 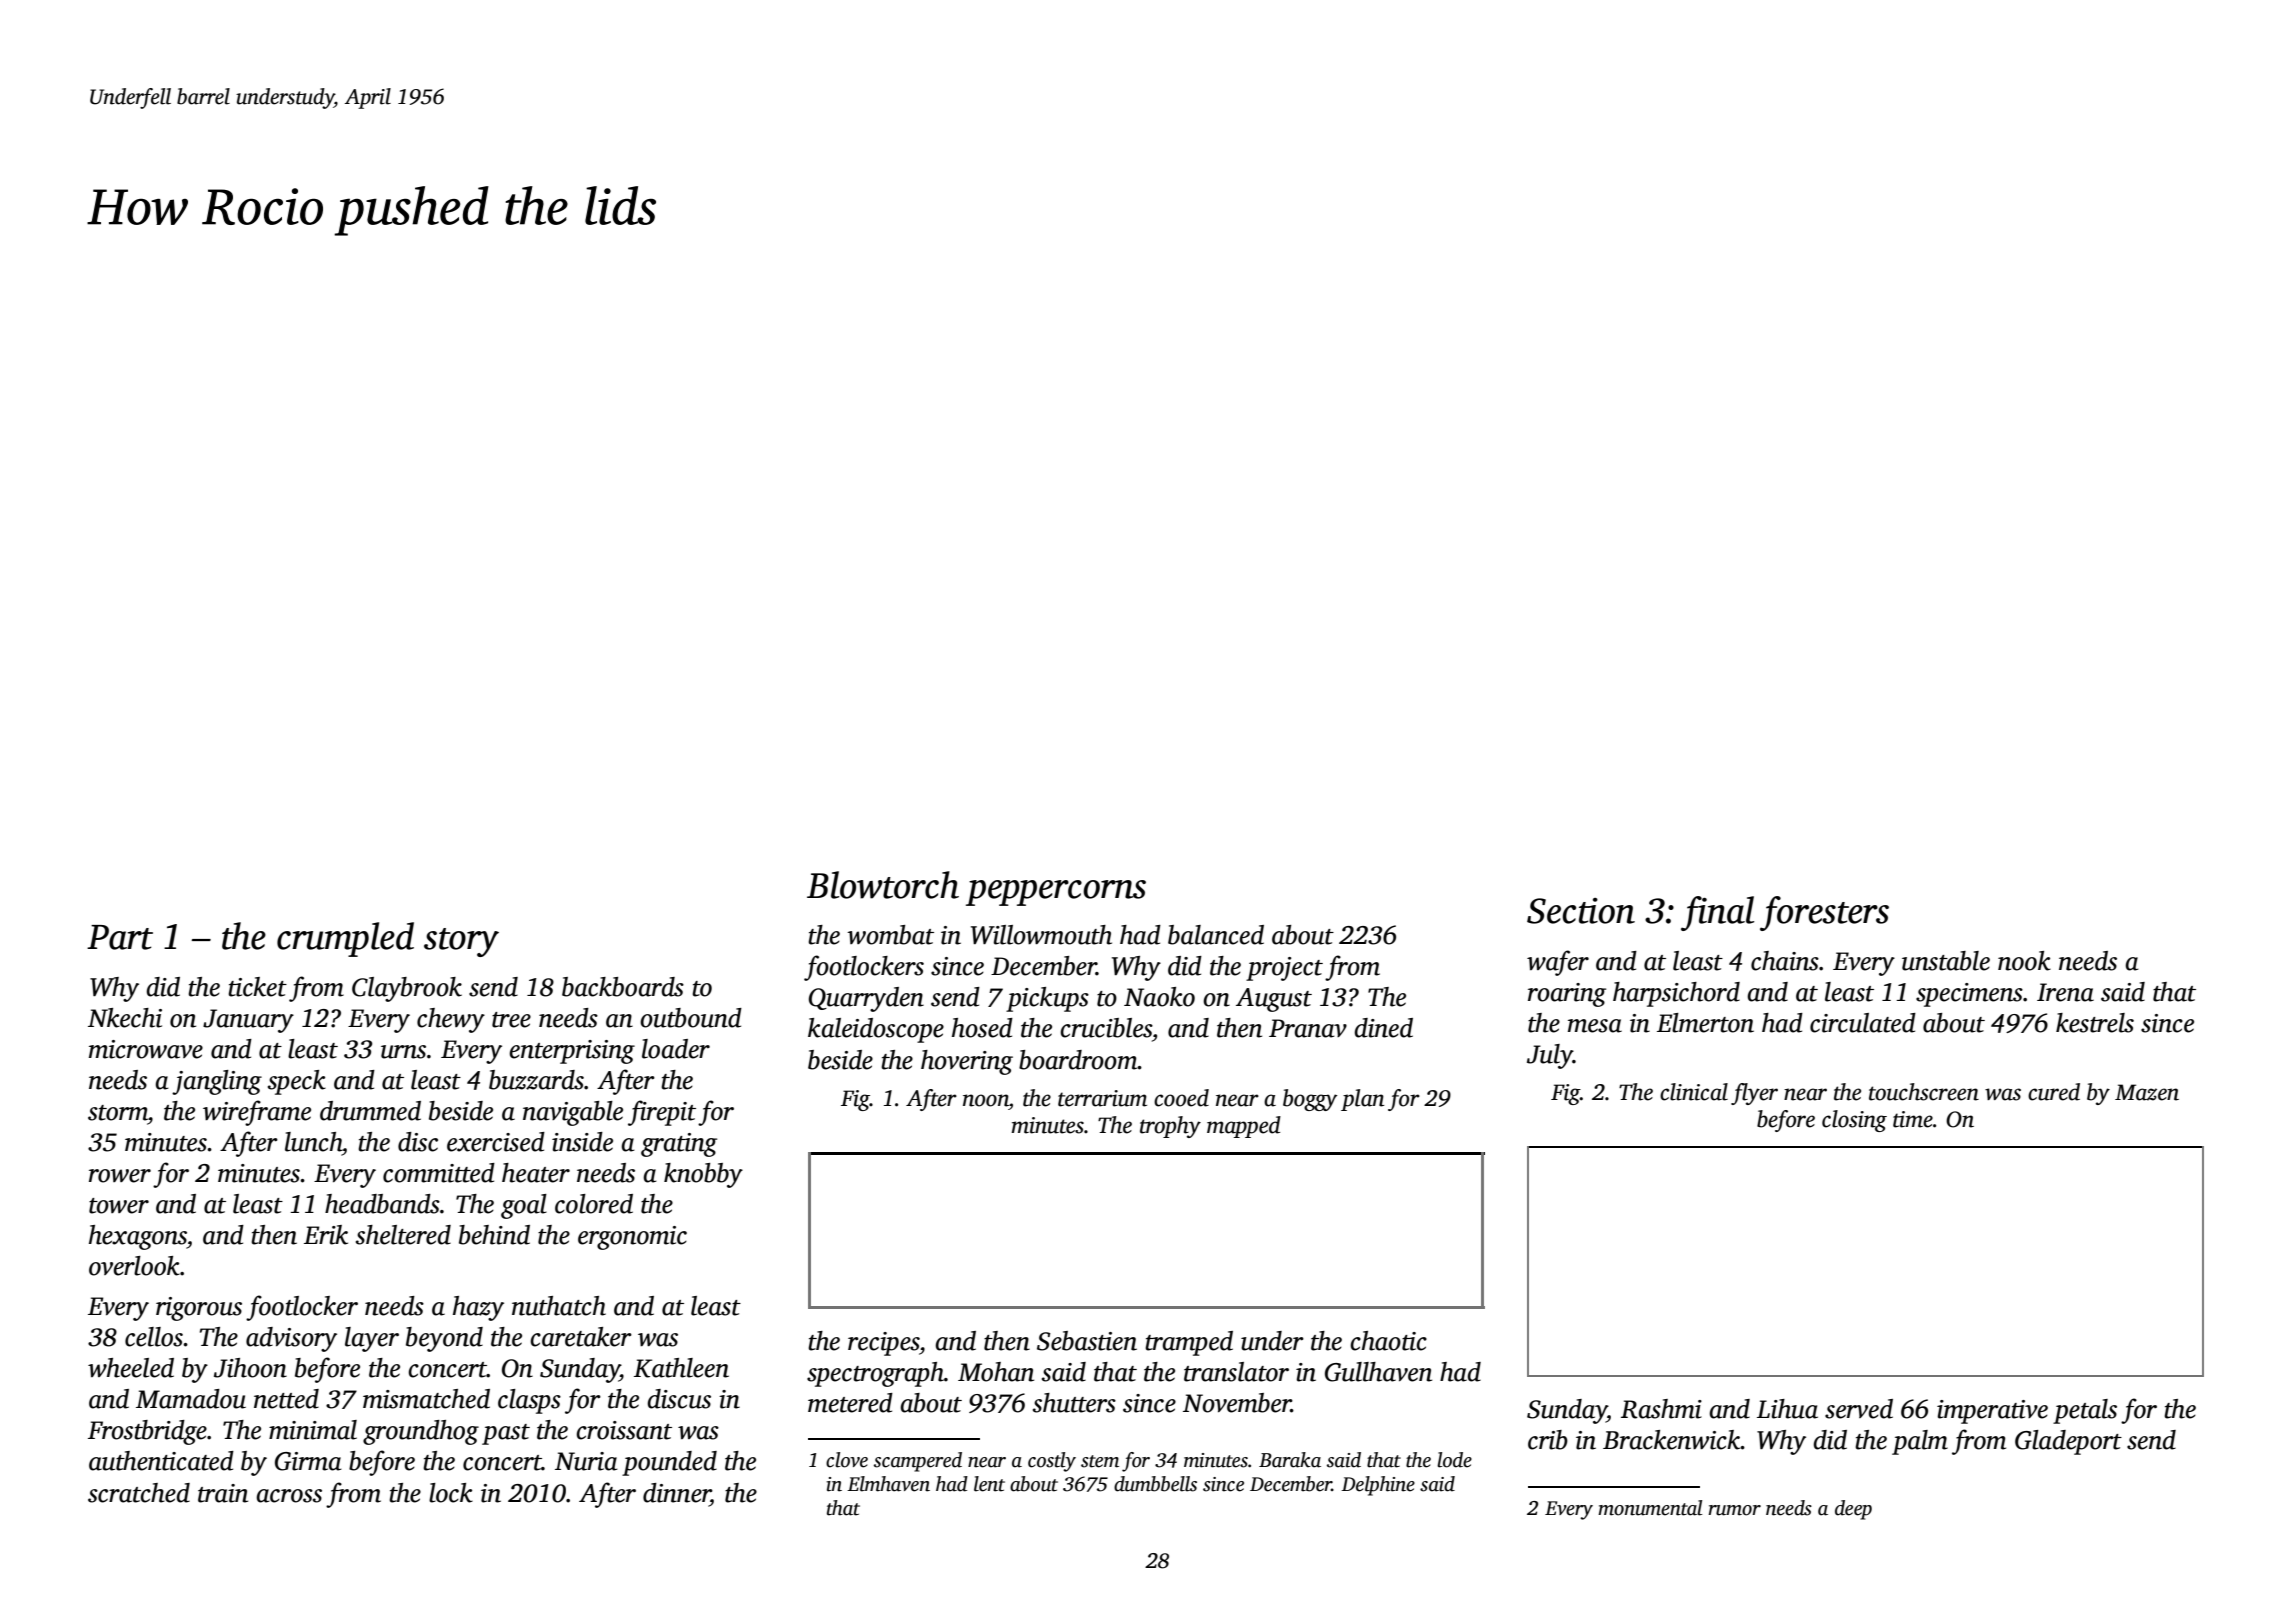 What do you see at coordinates (1694, 1092) in the screenshot?
I see `clinical` at bounding box center [1694, 1092].
